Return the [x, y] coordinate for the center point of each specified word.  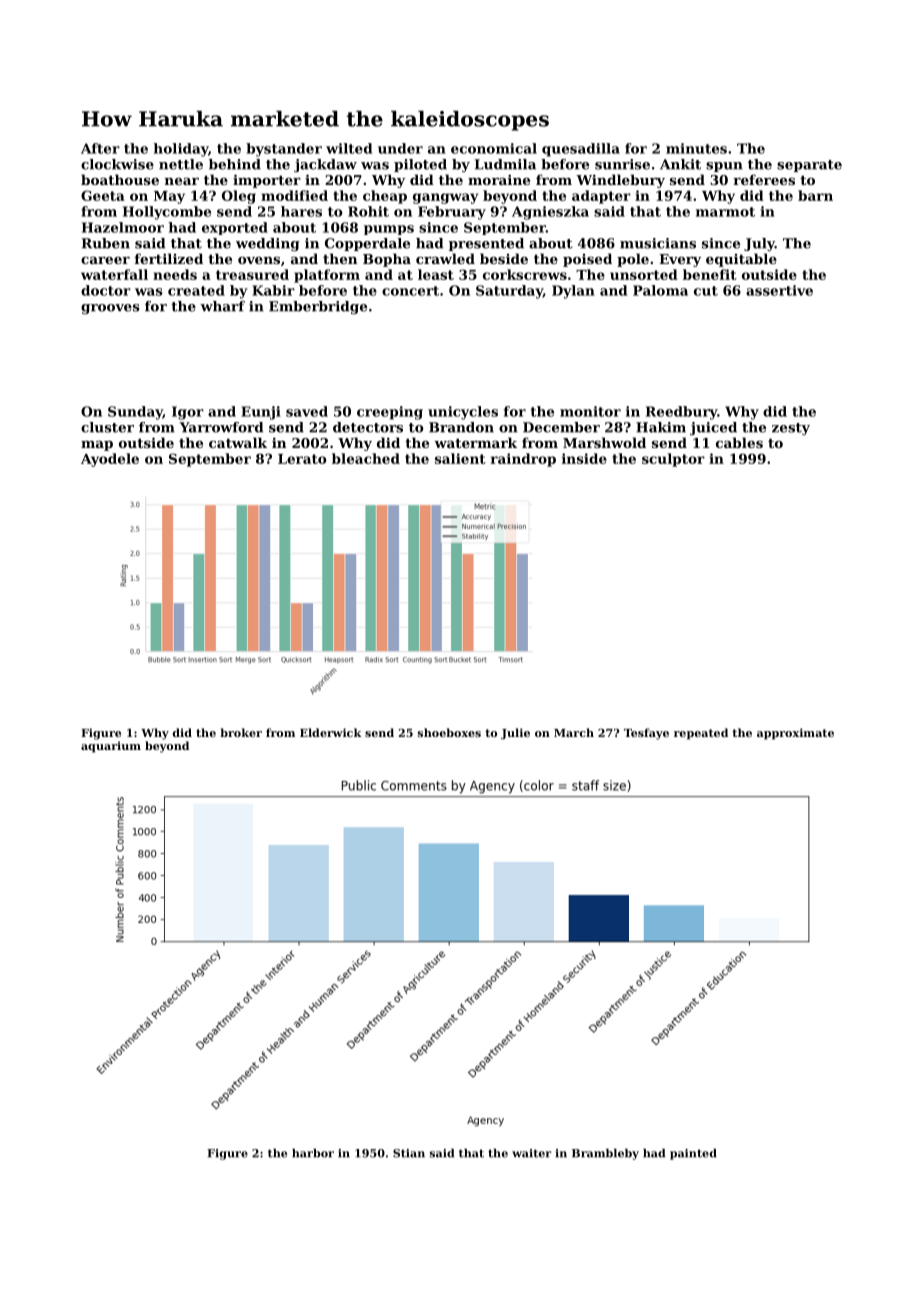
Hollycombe [167, 213]
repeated [701, 734]
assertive [779, 290]
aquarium [111, 747]
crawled [445, 258]
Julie [515, 734]
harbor [313, 1153]
